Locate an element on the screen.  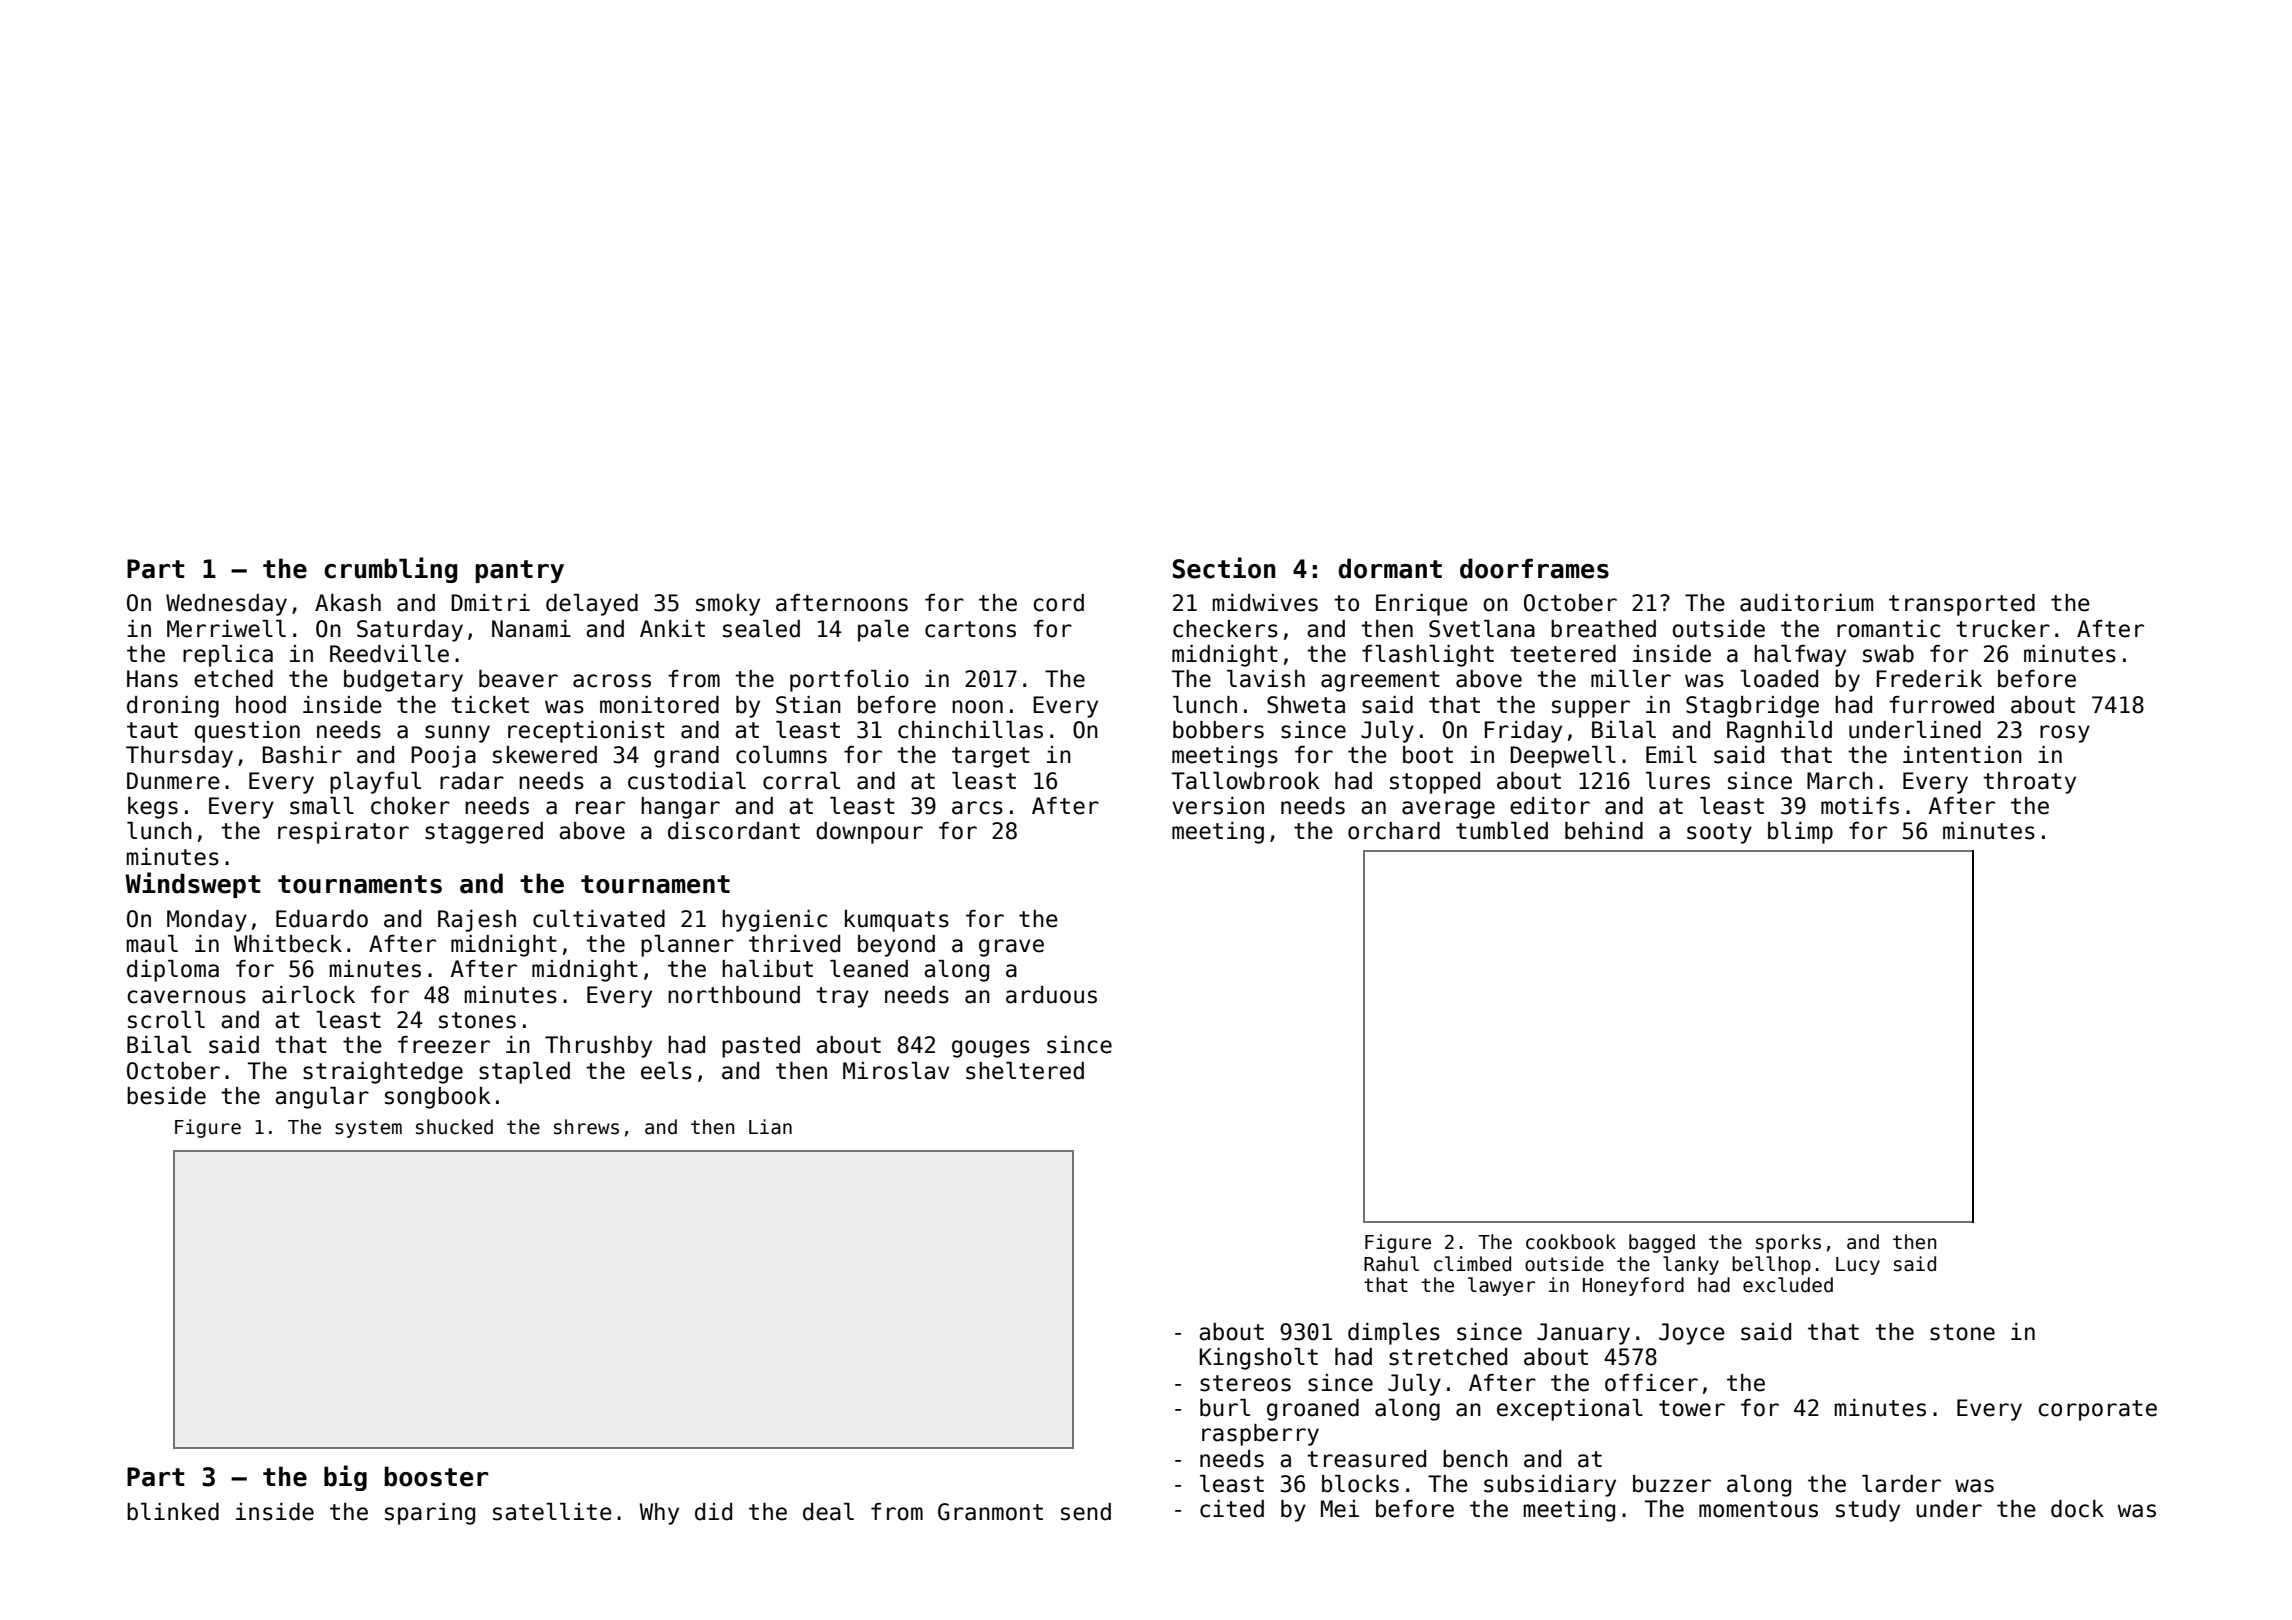
Rahul is located at coordinates (1391, 1264).
